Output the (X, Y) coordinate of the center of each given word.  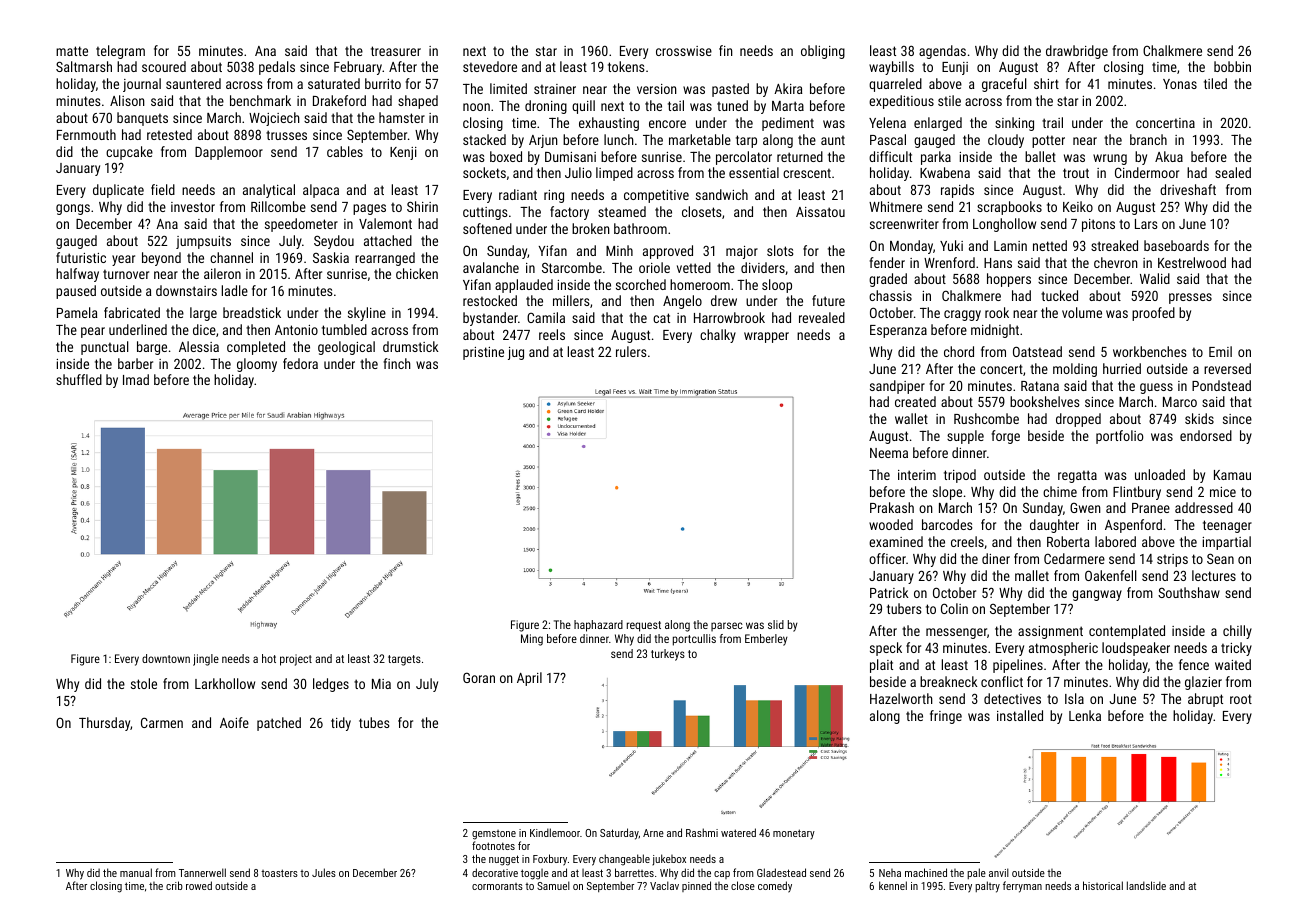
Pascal (888, 139)
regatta (1077, 476)
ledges (331, 685)
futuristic (81, 257)
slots (780, 250)
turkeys (668, 655)
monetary (794, 834)
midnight (995, 331)
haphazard (598, 626)
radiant (518, 194)
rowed (199, 885)
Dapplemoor (229, 153)
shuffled (79, 379)
